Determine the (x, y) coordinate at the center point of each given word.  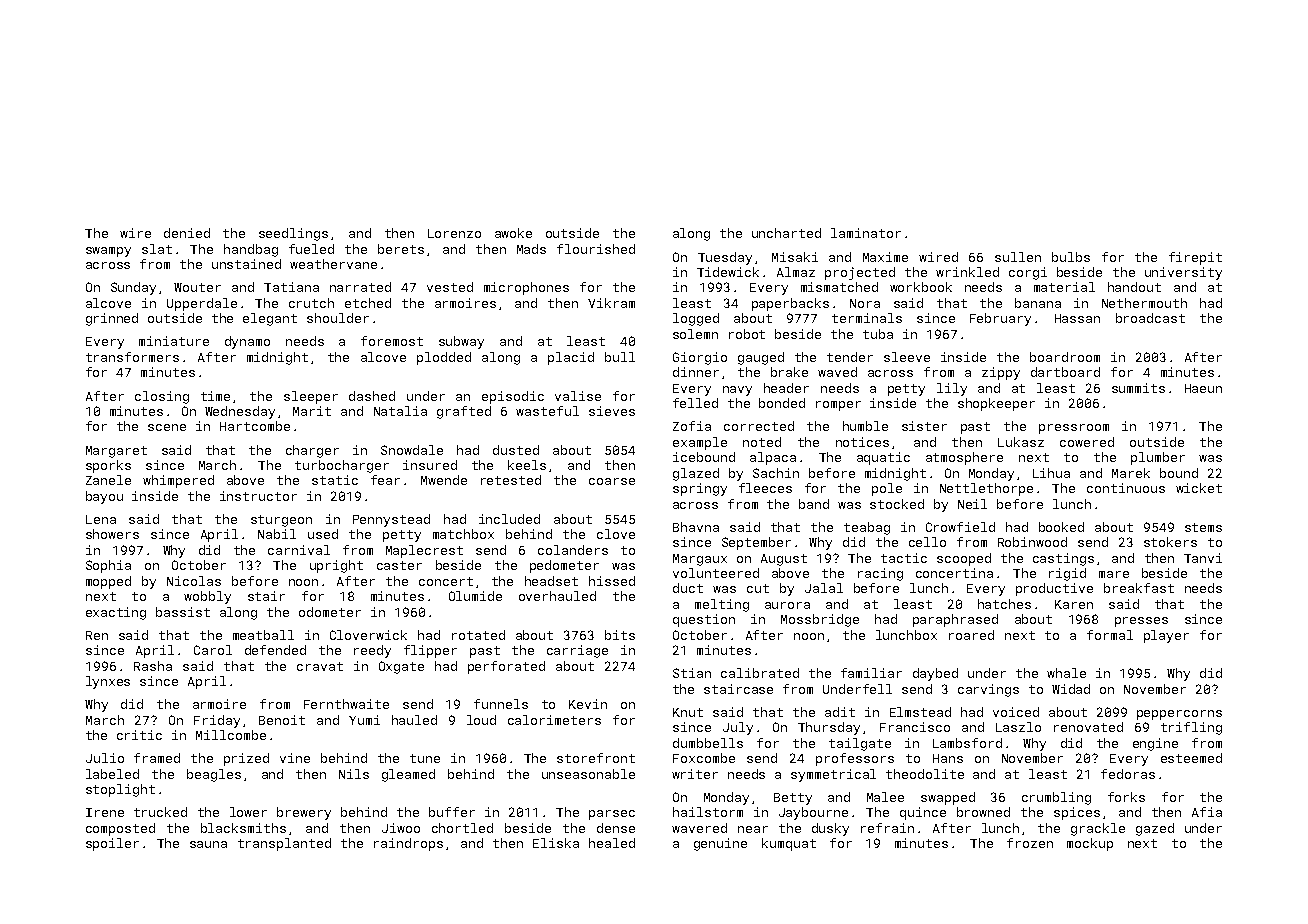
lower (248, 812)
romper (838, 406)
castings (1063, 559)
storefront (596, 758)
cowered (1087, 442)
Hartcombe (255, 426)
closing (162, 397)
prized (246, 759)
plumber (1158, 458)
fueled (311, 249)
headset (551, 581)
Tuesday (725, 258)
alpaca (773, 458)
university (1183, 273)
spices (1077, 813)
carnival (299, 550)
